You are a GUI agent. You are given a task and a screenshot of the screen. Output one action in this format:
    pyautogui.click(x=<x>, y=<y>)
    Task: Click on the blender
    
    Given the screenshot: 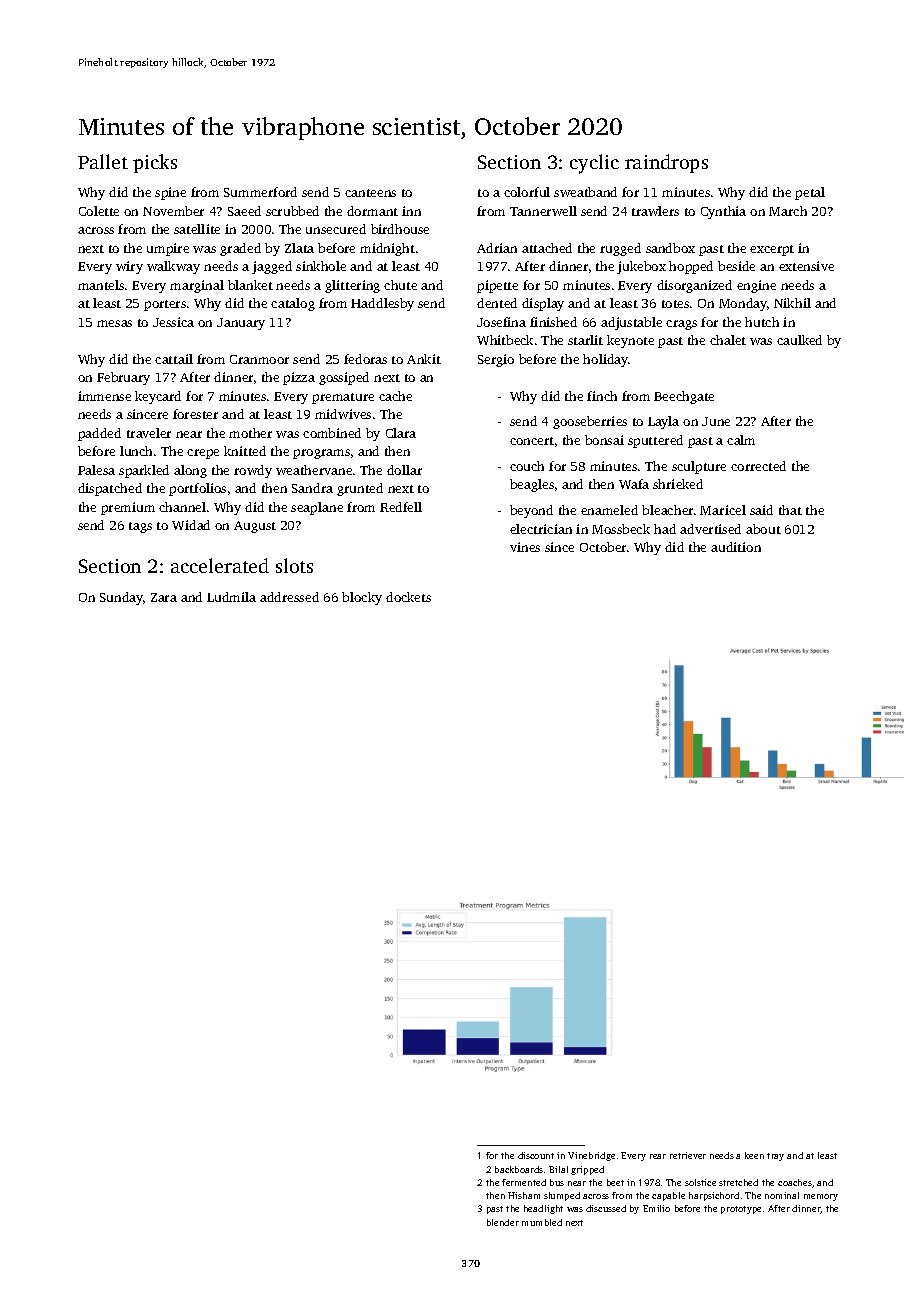 What is the action you would take?
    pyautogui.click(x=503, y=1222)
